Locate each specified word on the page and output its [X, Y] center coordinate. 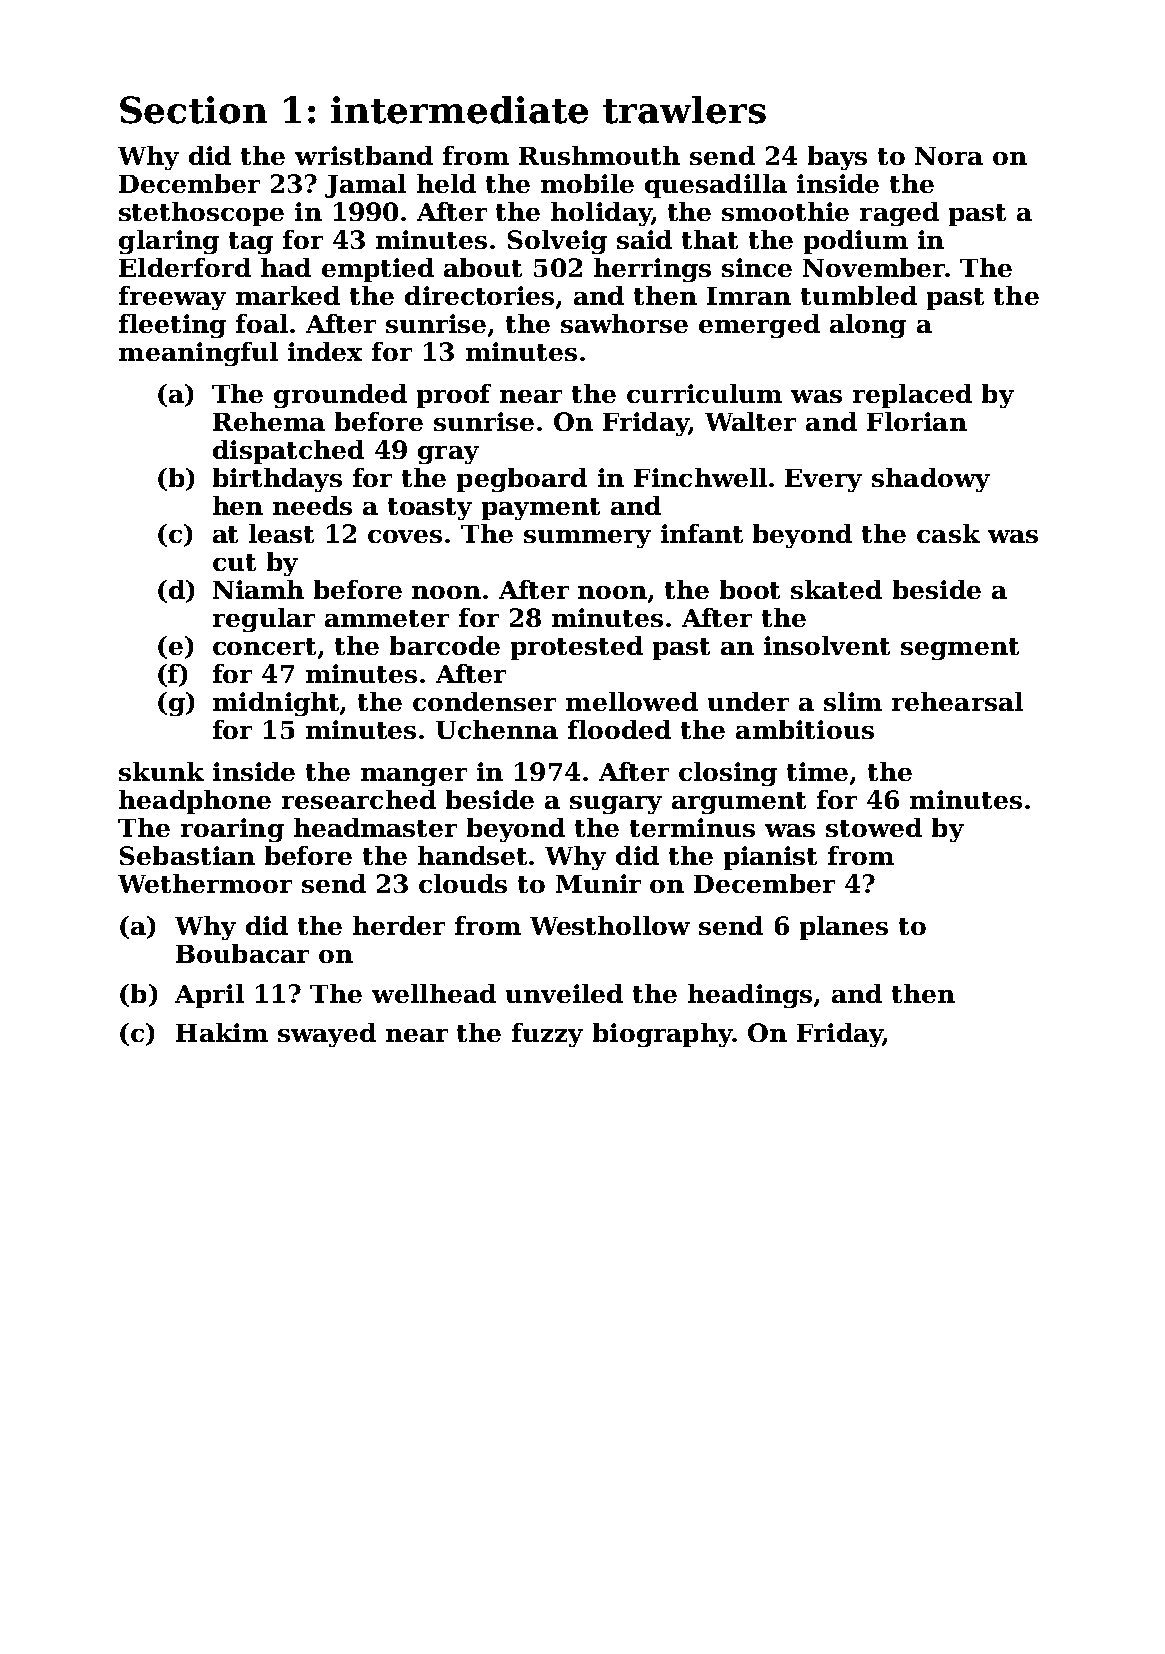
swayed [327, 1035]
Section [193, 110]
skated [836, 589]
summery [587, 539]
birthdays [277, 480]
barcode [445, 645]
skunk [161, 771]
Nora [949, 156]
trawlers [684, 110]
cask [948, 533]
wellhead [434, 993]
